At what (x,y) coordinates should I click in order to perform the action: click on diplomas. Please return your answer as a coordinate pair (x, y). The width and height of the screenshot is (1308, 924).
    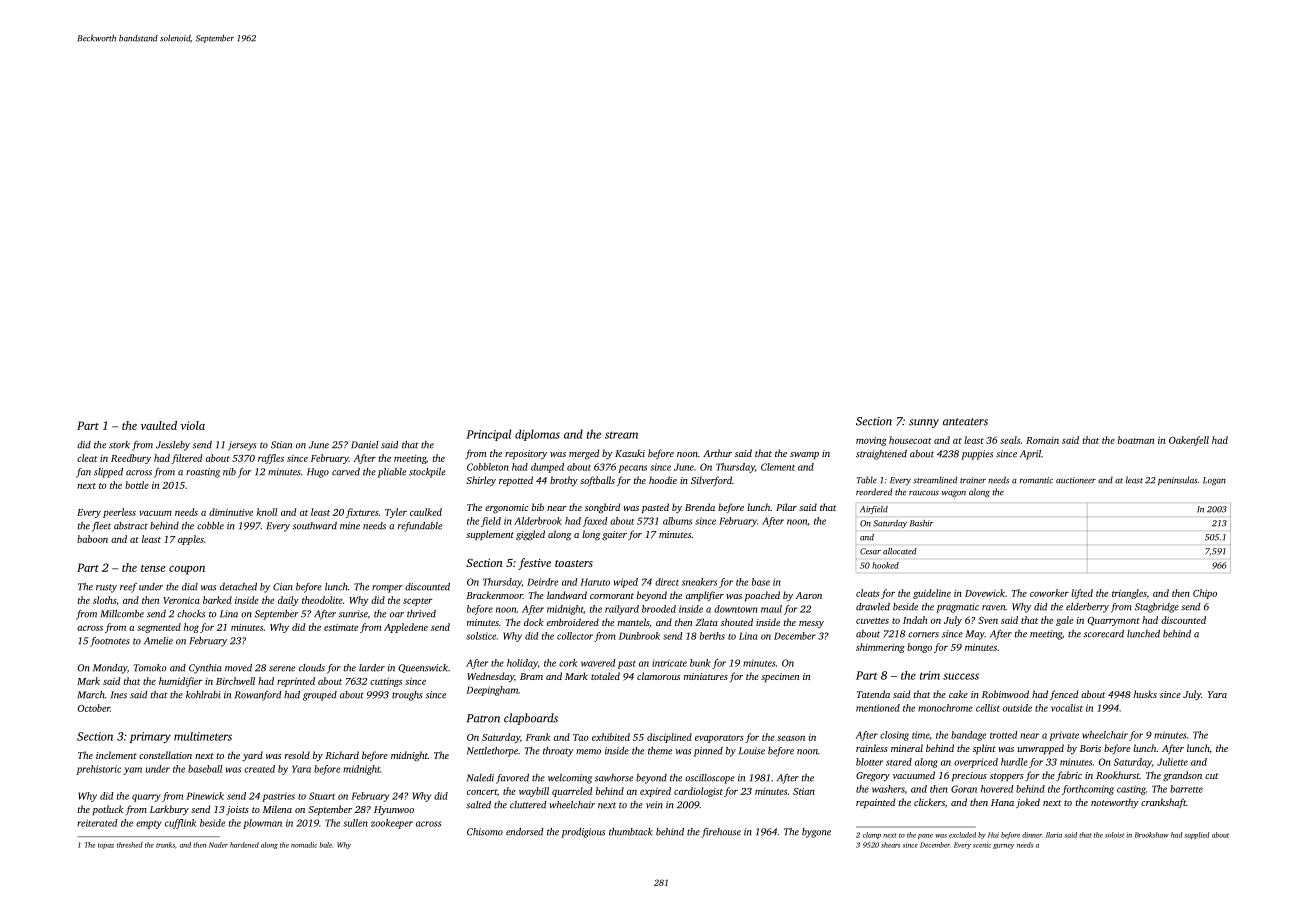
    Looking at the image, I should click on (537, 435).
